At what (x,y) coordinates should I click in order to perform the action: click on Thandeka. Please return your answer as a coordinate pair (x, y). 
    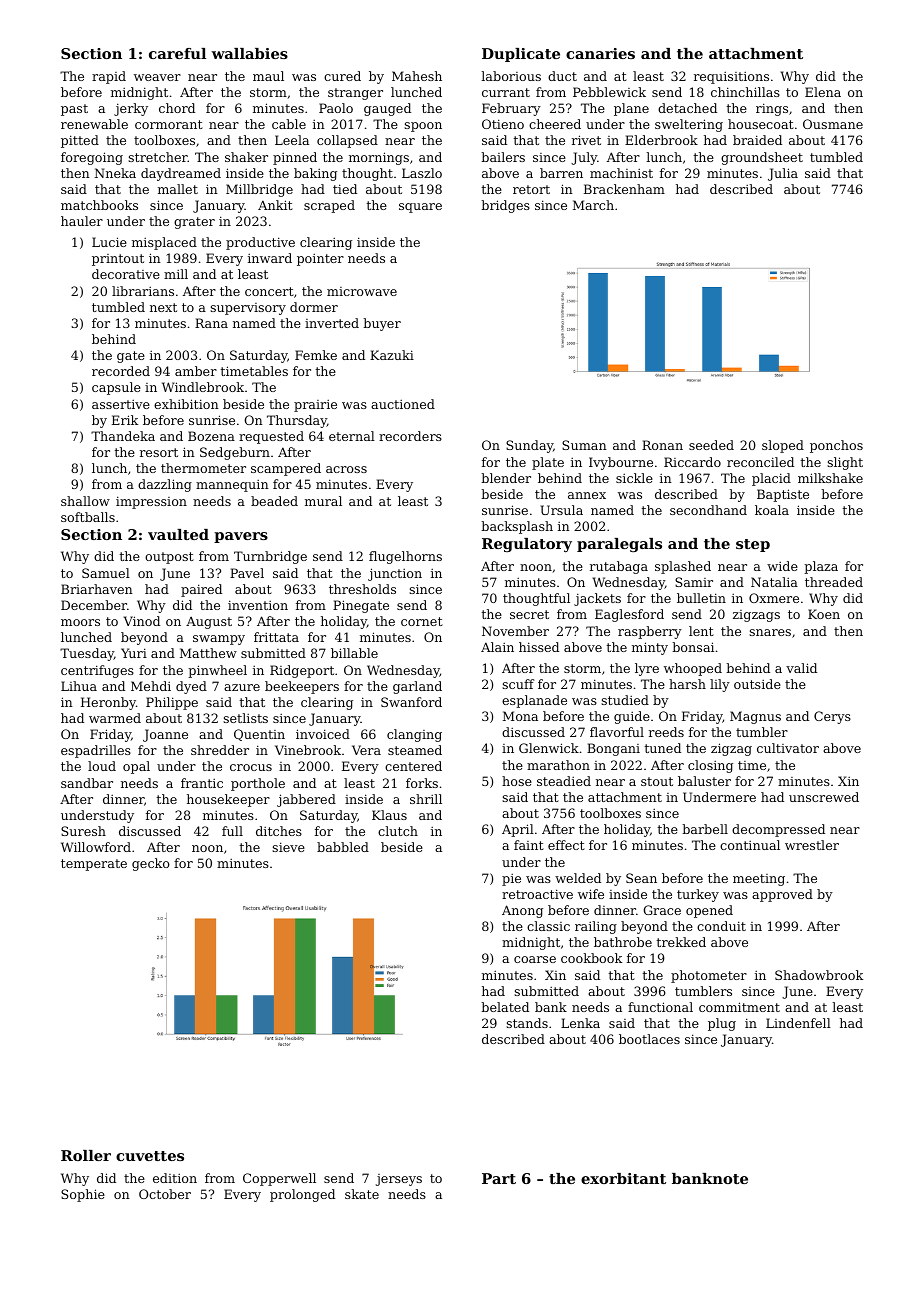
    Looking at the image, I should click on (123, 436).
